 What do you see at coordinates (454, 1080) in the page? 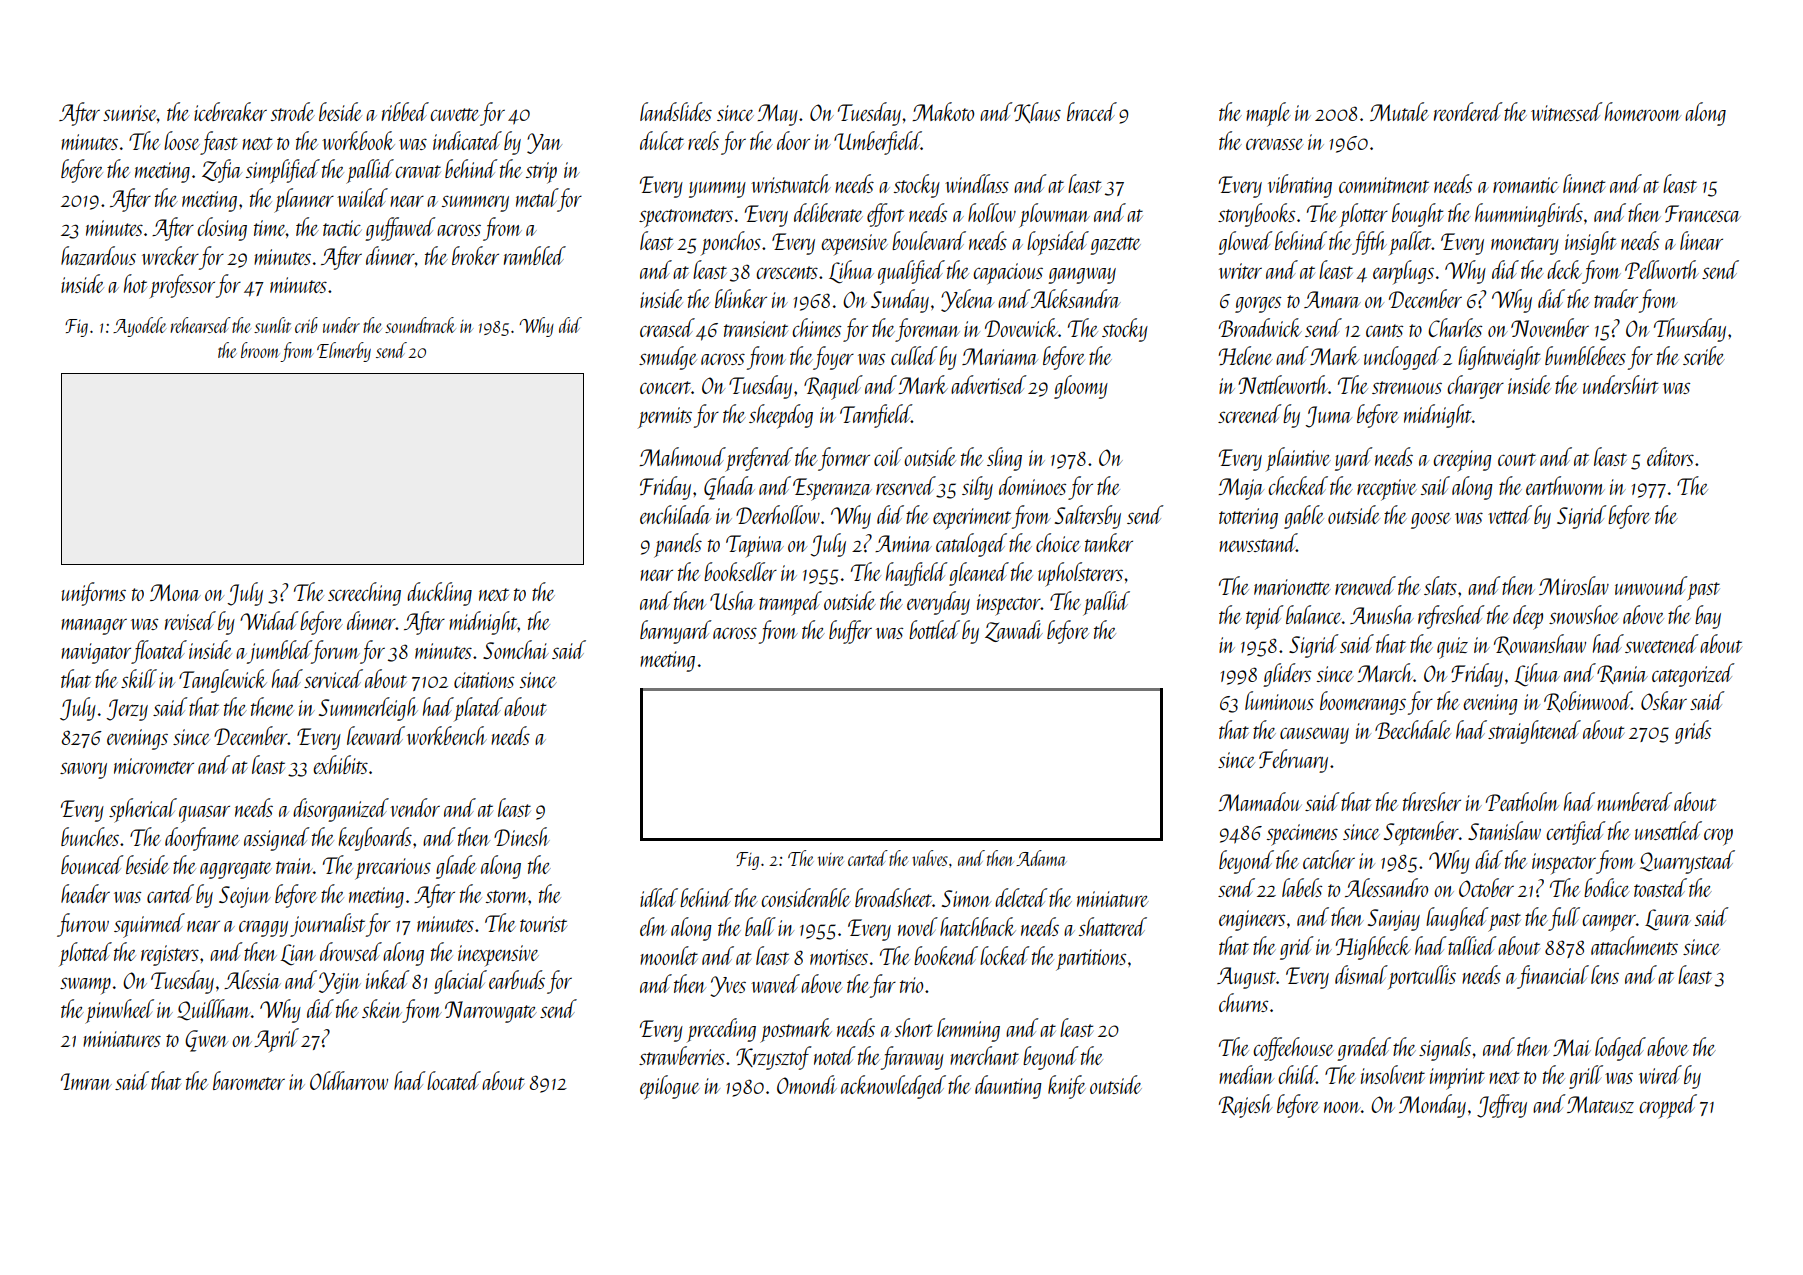
I see `located` at bounding box center [454, 1080].
